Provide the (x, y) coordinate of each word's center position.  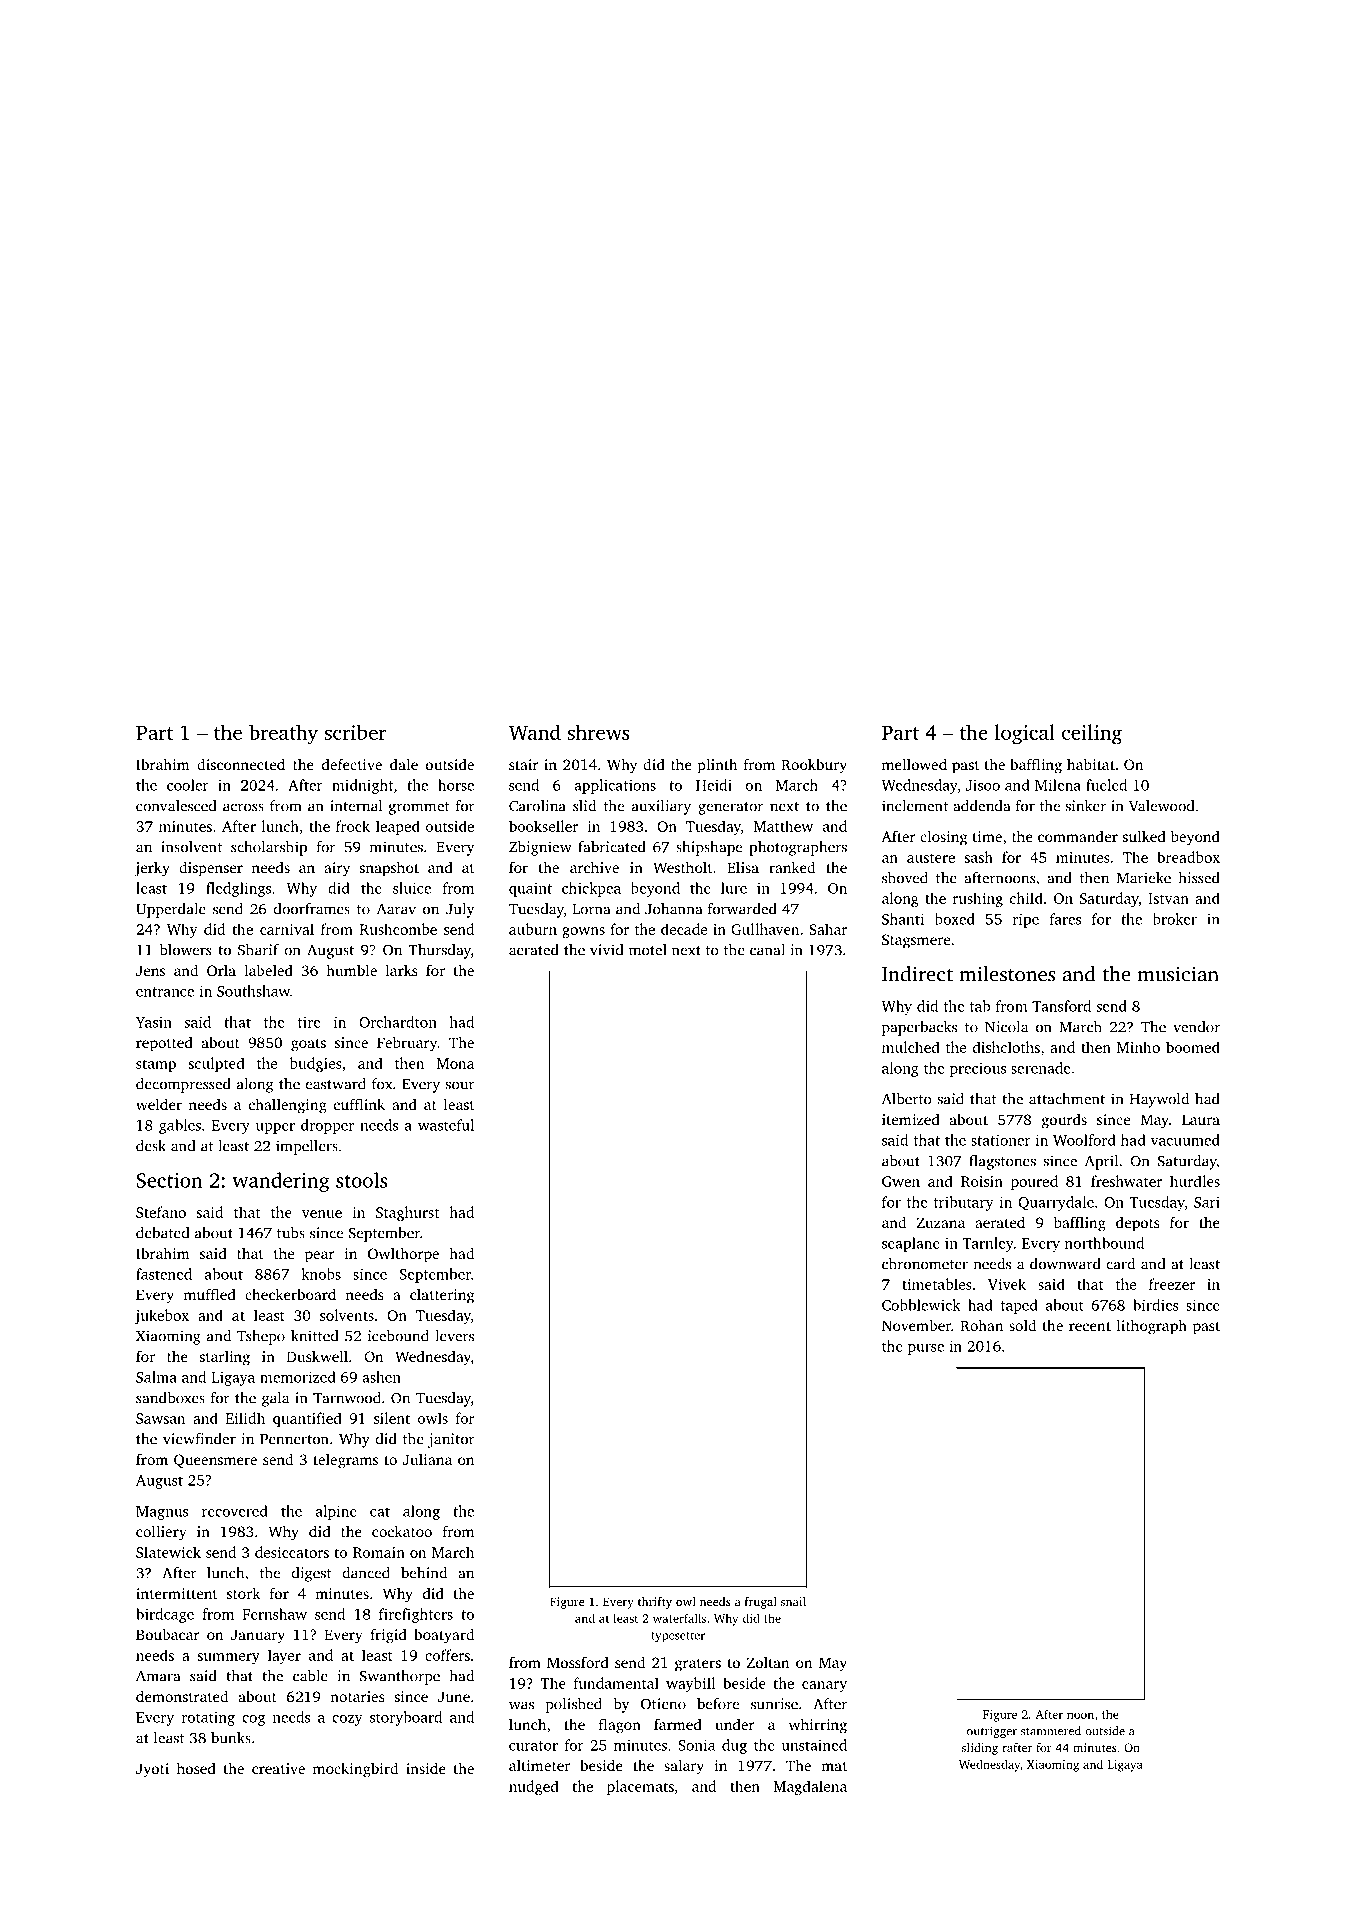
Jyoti (152, 1770)
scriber (355, 732)
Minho (1138, 1047)
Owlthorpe (403, 1255)
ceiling (1092, 734)
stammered (1051, 1731)
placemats (640, 1787)
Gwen (901, 1181)
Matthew (783, 826)
